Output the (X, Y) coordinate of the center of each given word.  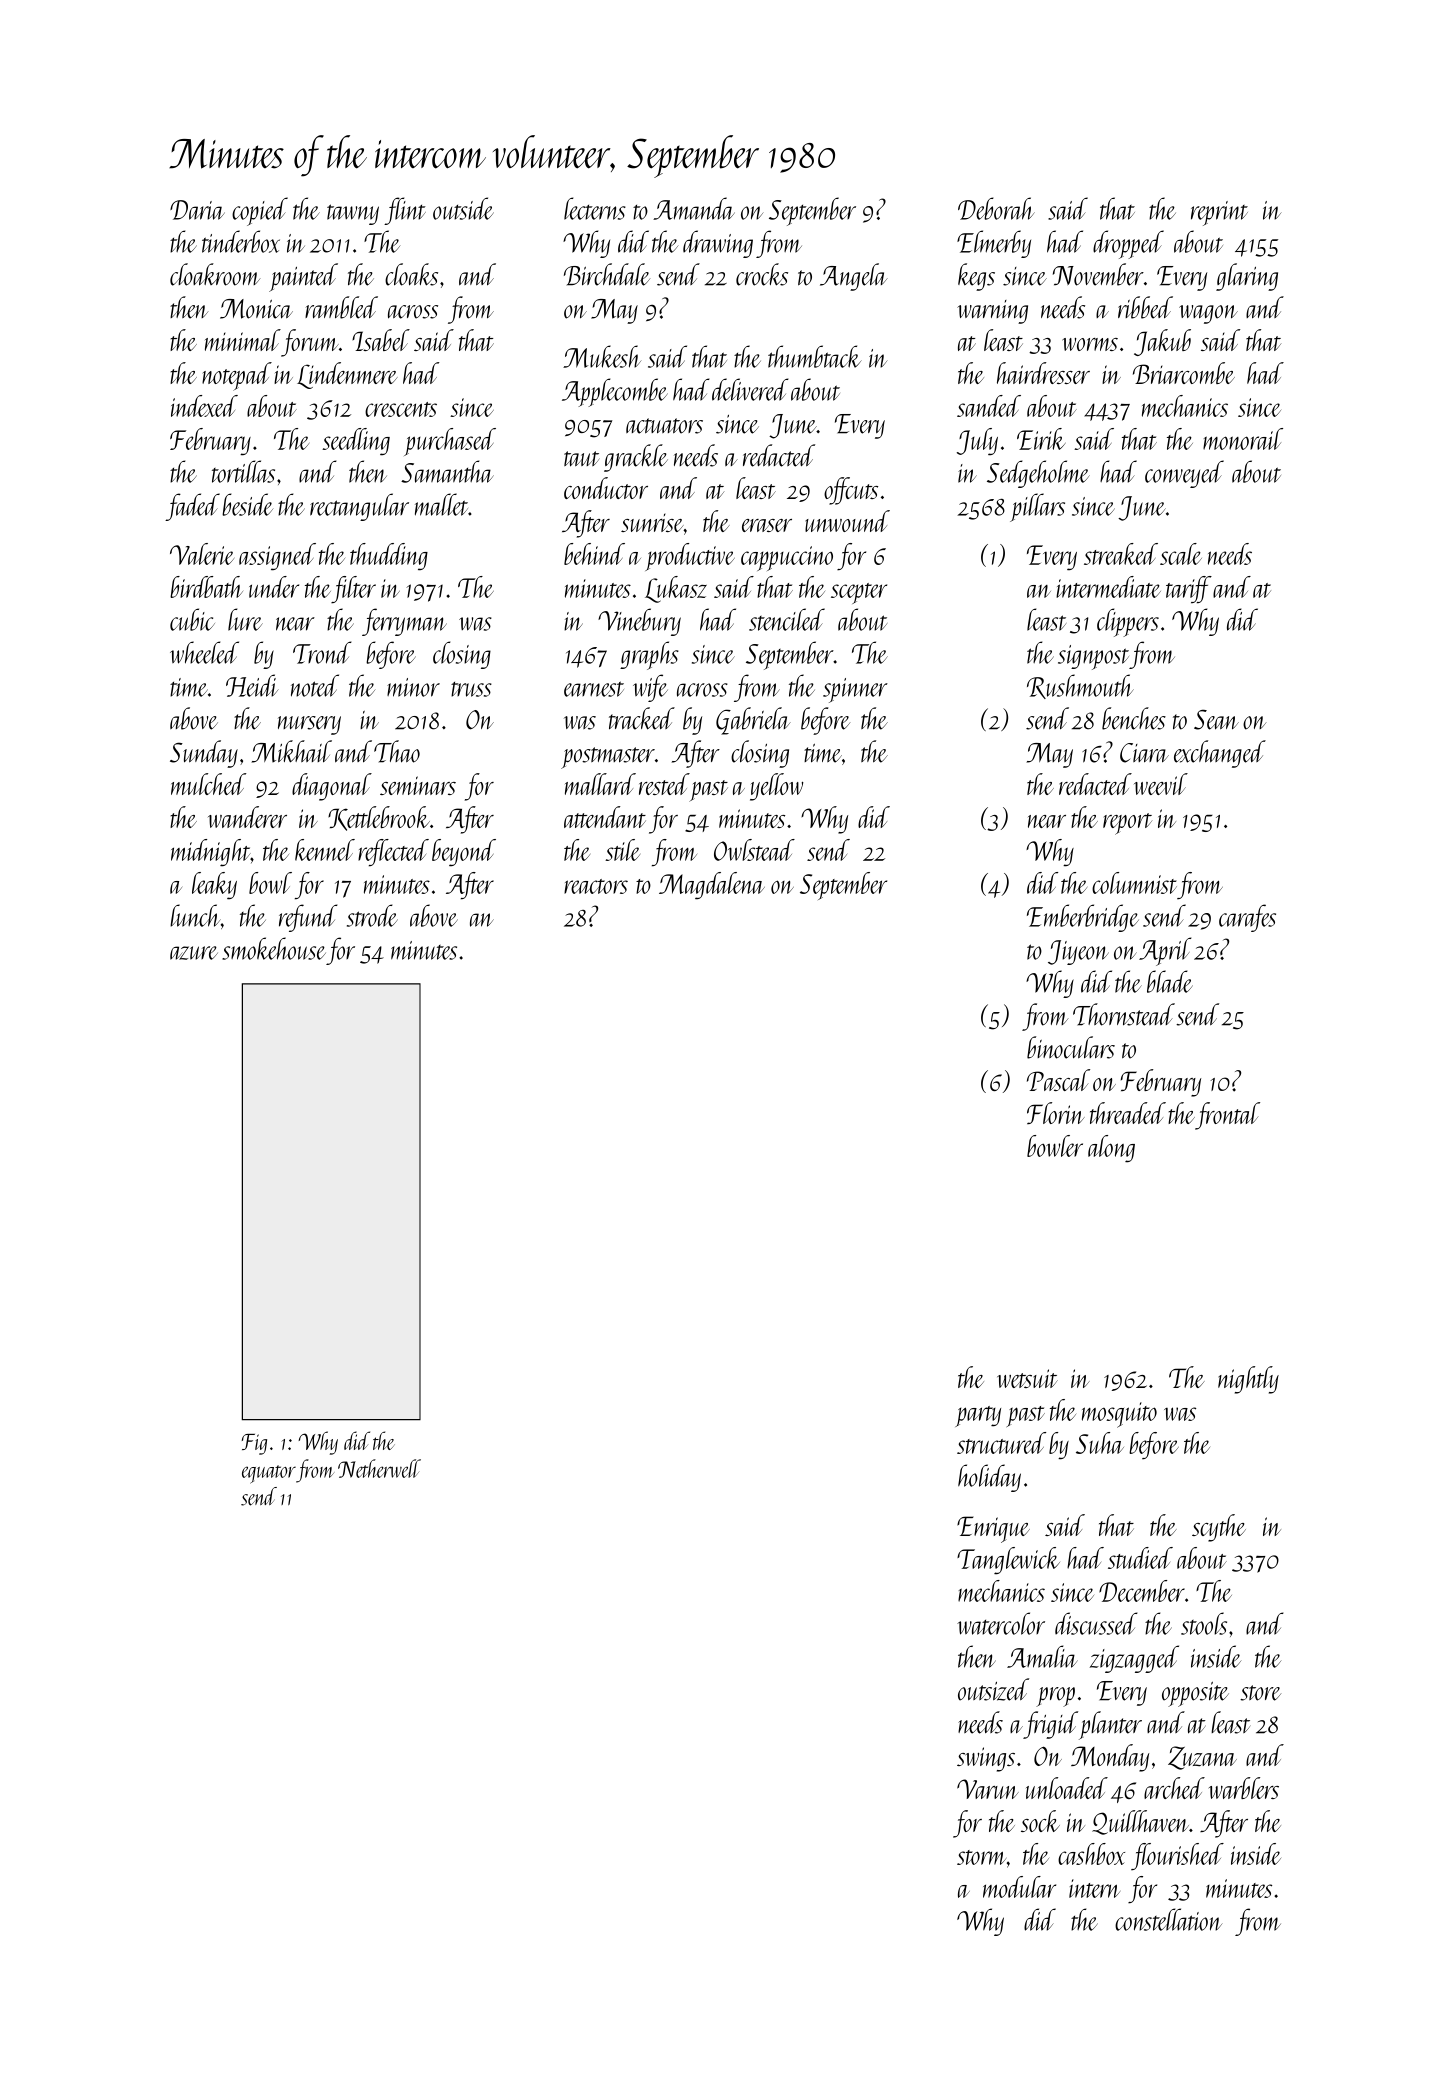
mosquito (1119, 1415)
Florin (1056, 1113)
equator (269, 1474)
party (978, 1416)
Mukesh (602, 356)
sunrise (652, 523)
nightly (1248, 1380)
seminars (418, 785)
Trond (322, 652)
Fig (254, 1444)
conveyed (1184, 474)
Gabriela (753, 721)
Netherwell (379, 1468)
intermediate (1108, 587)
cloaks (411, 274)
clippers (1128, 622)
